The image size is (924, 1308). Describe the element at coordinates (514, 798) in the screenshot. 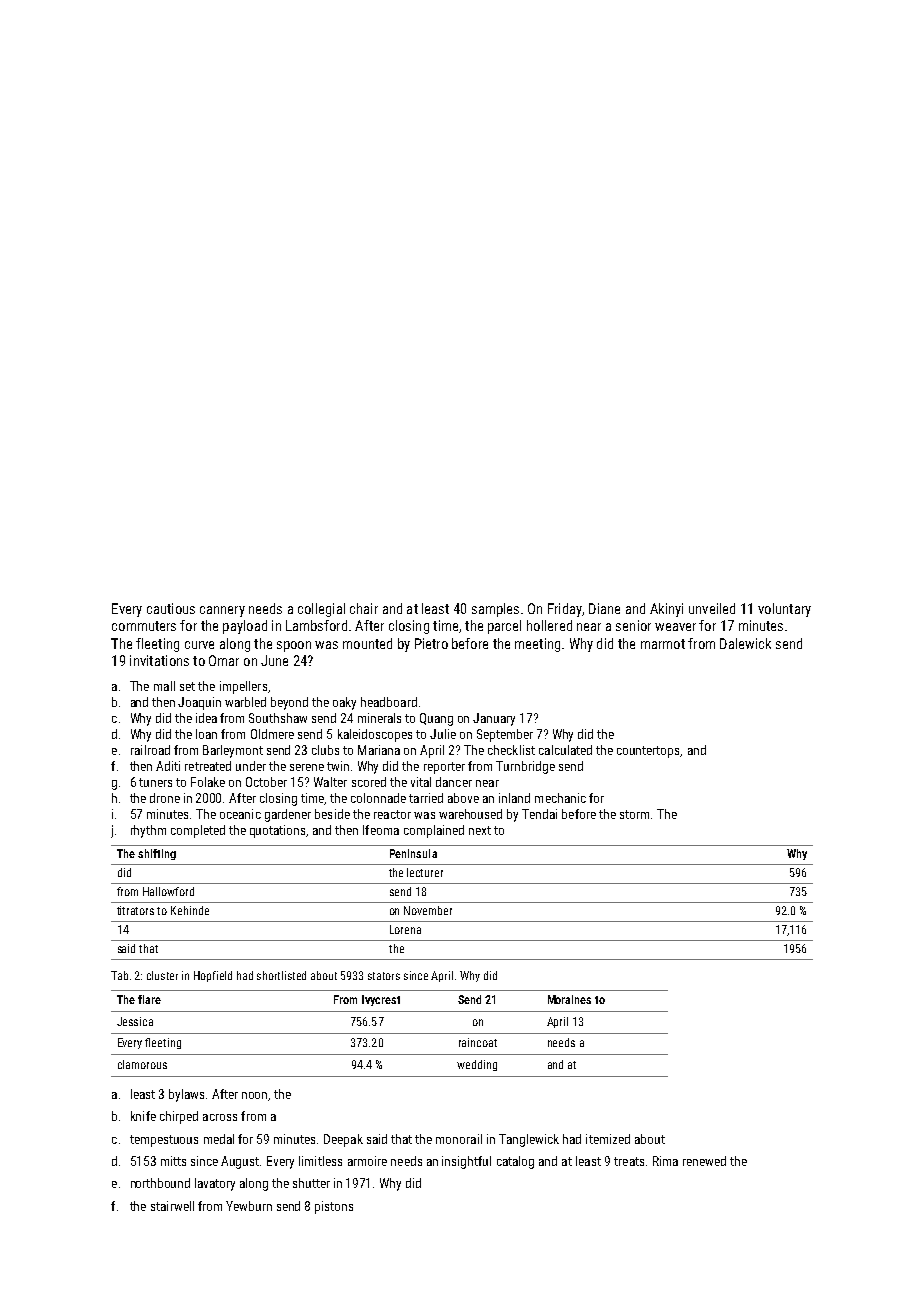

I see `inland` at that location.
